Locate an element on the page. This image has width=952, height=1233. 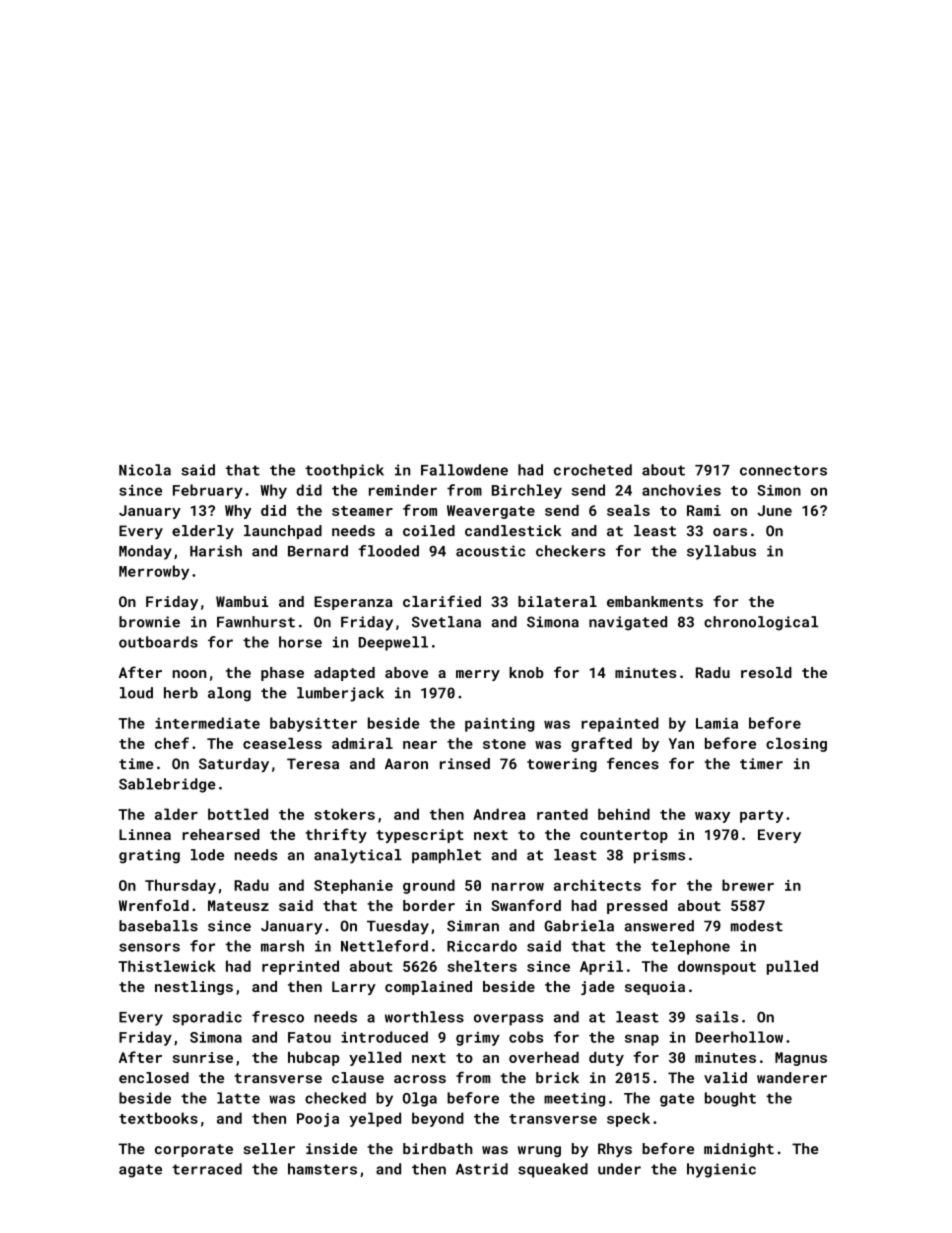
acoustic is located at coordinates (490, 551).
